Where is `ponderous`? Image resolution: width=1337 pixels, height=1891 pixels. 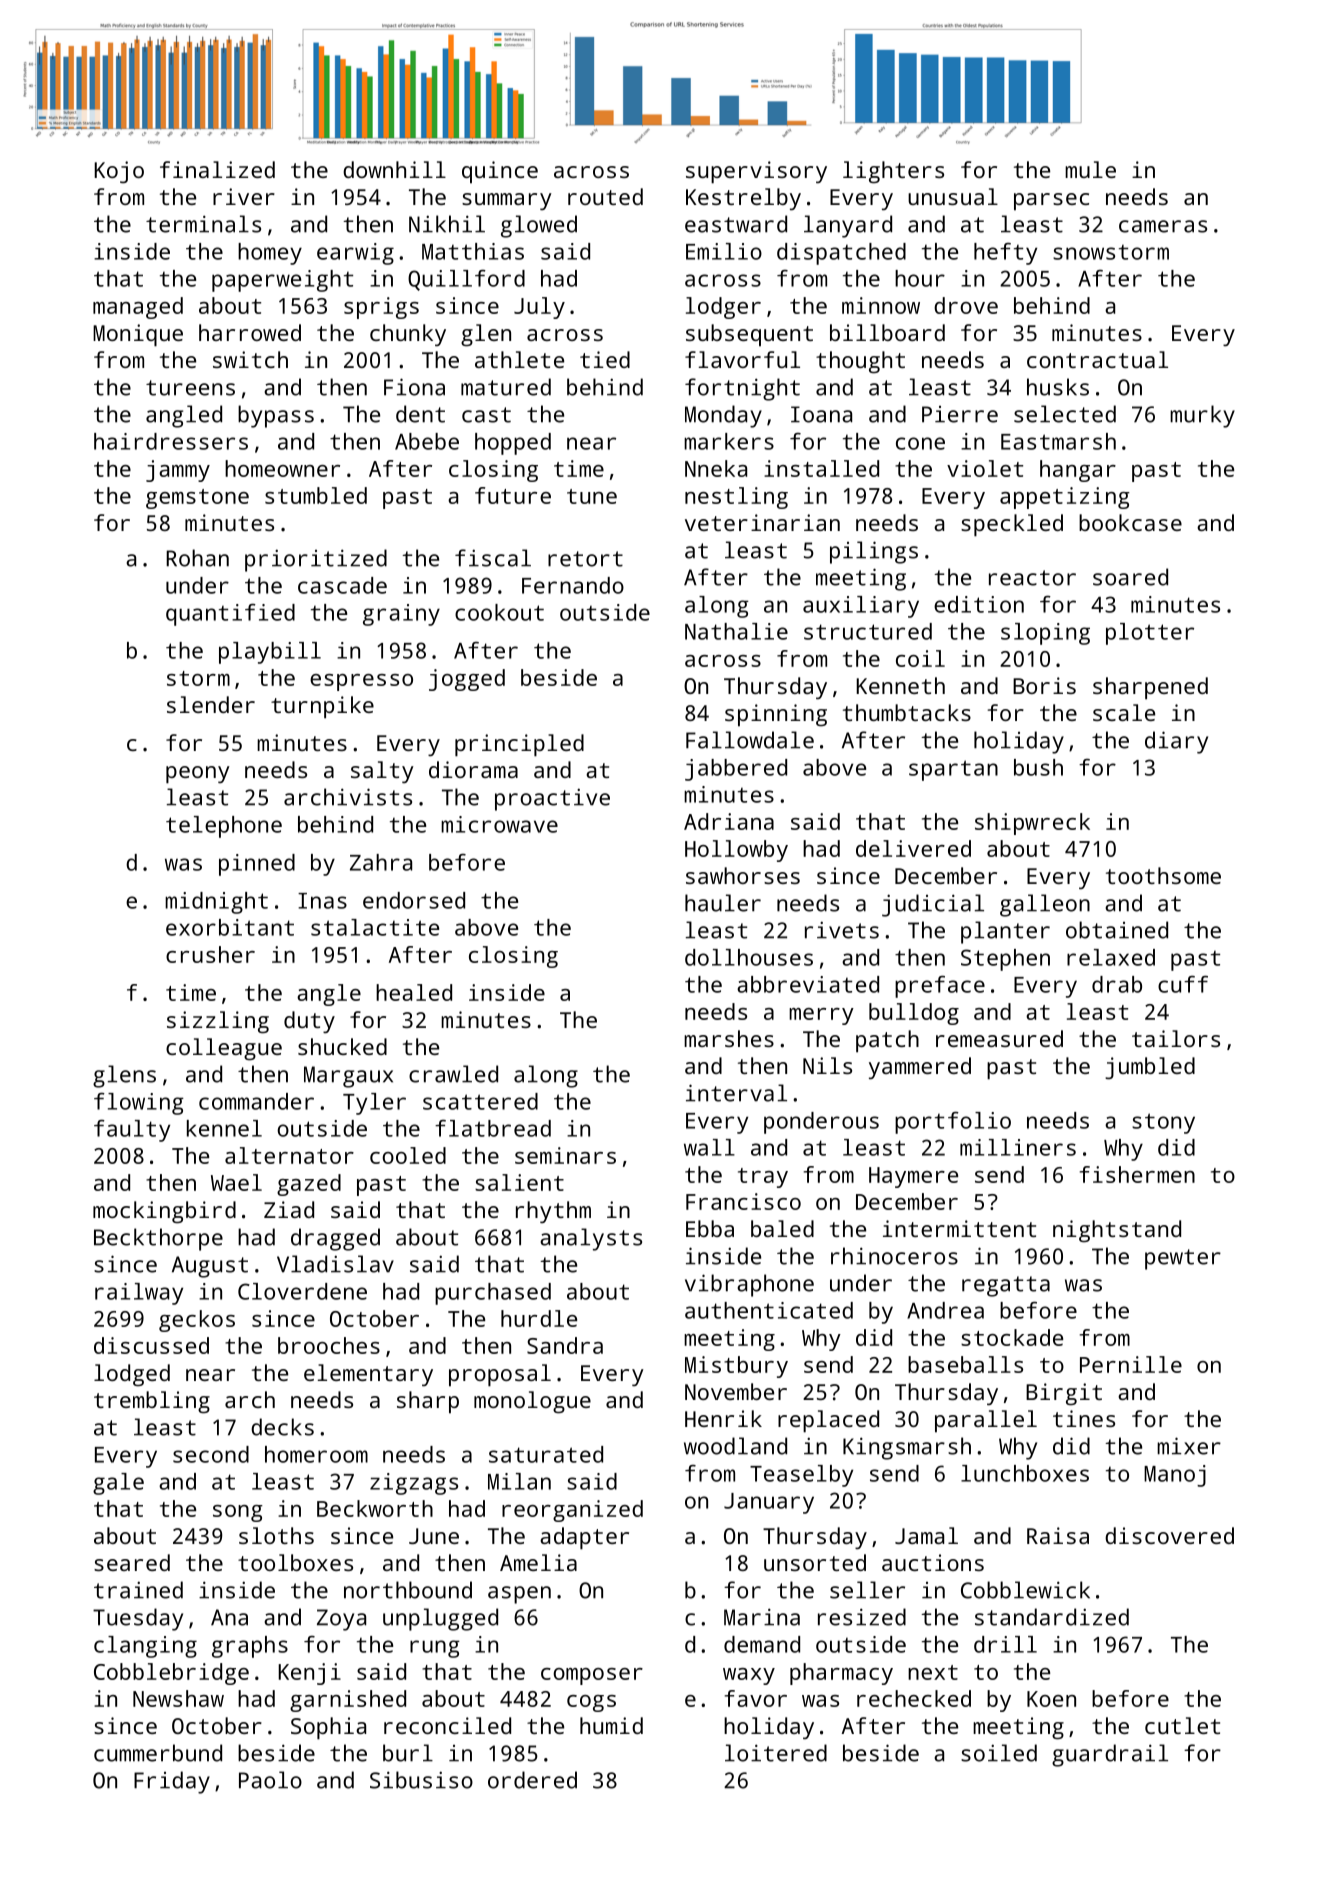 ponderous is located at coordinates (821, 1123).
